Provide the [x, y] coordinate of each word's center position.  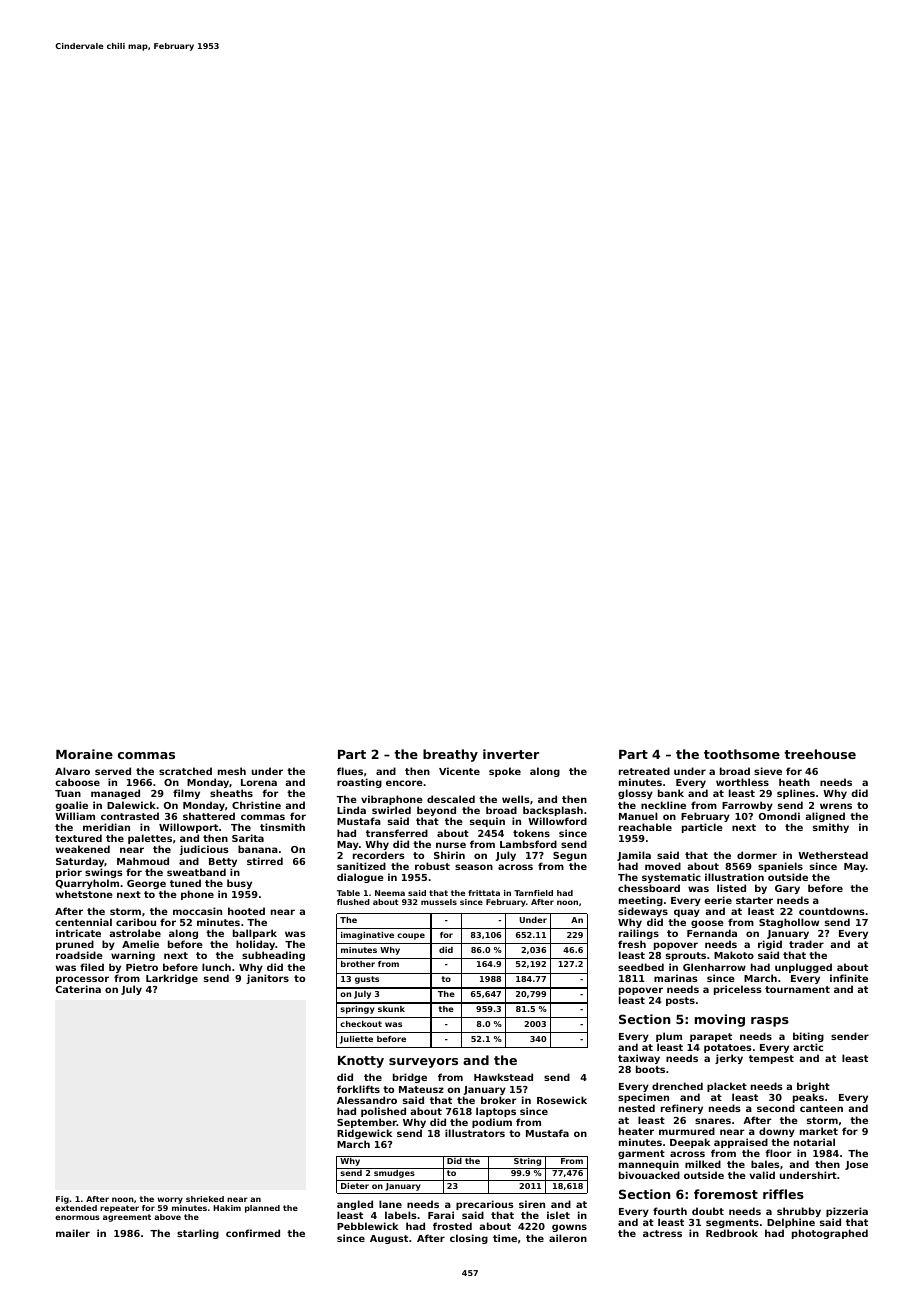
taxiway [639, 1060]
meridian [106, 827]
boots [650, 1069]
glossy [635, 794]
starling [198, 1234]
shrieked [205, 1199]
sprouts [686, 956]
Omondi [779, 816]
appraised [741, 1143]
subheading [273, 956]
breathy [450, 755]
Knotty [361, 1062]
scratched [185, 771]
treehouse [820, 754]
